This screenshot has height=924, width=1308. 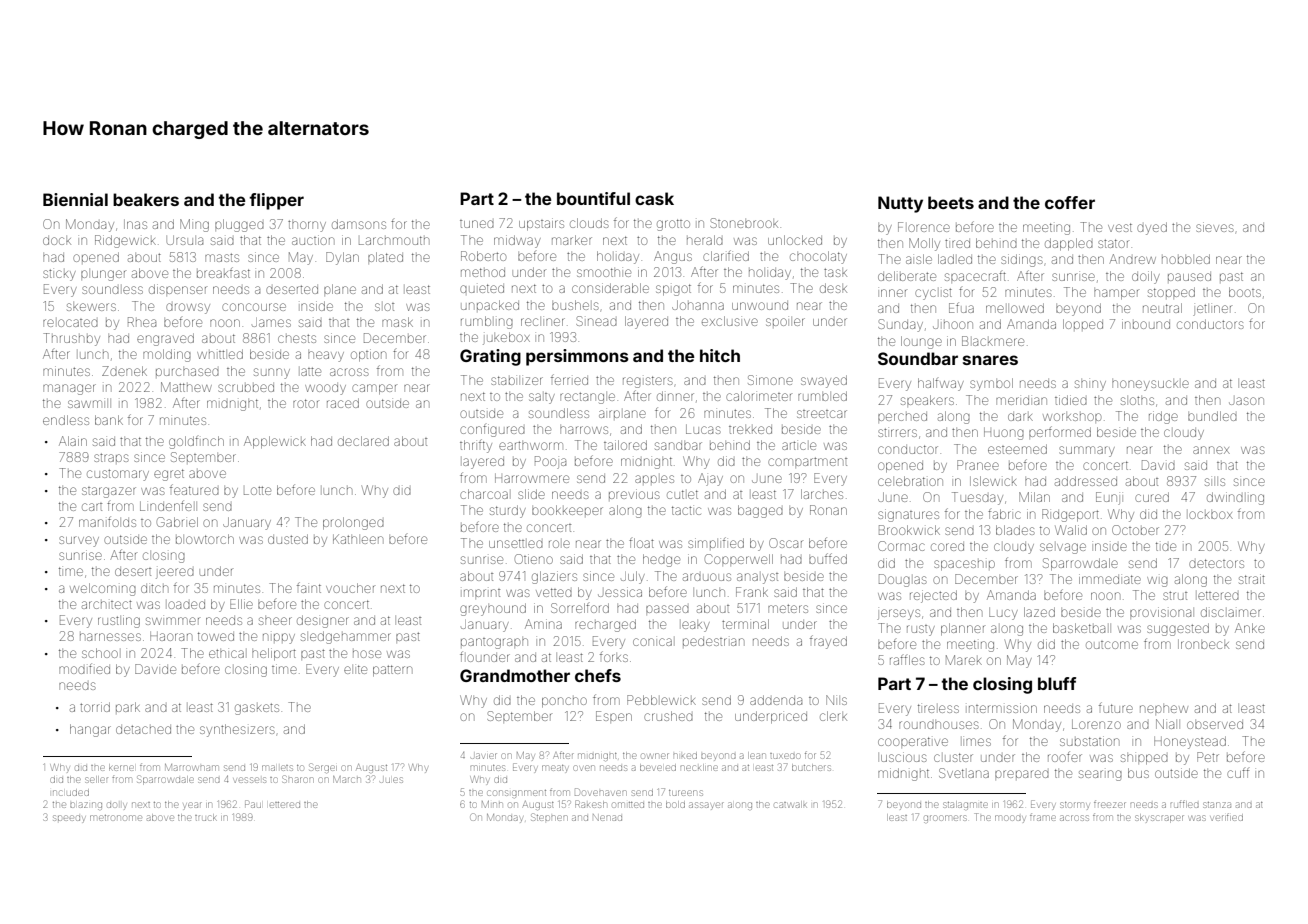 What do you see at coordinates (776, 700) in the screenshot?
I see `addenda` at bounding box center [776, 700].
